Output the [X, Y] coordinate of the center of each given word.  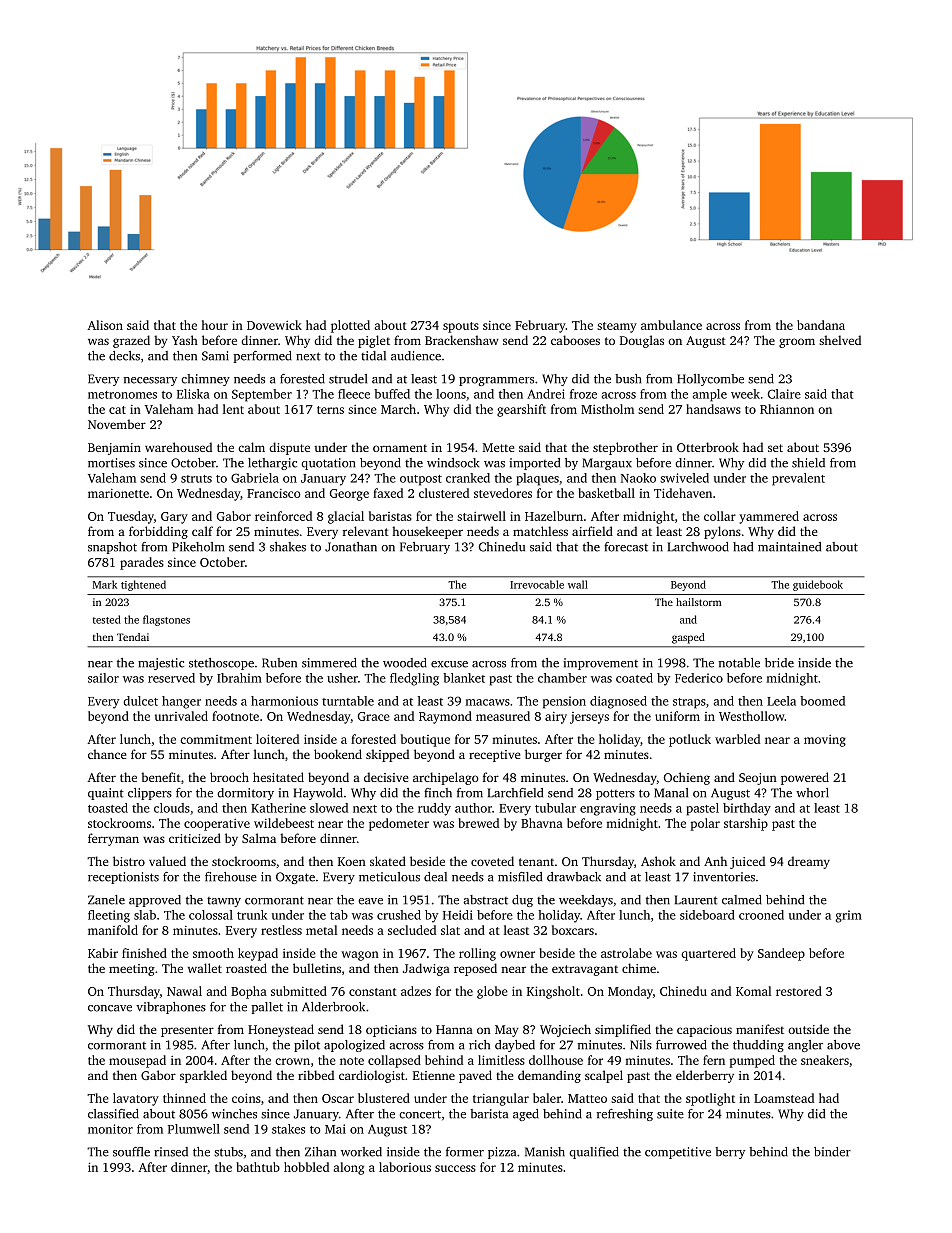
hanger [181, 702]
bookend [338, 754]
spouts [461, 327]
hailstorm [698, 602]
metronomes [122, 395]
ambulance [671, 325]
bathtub [258, 1167]
